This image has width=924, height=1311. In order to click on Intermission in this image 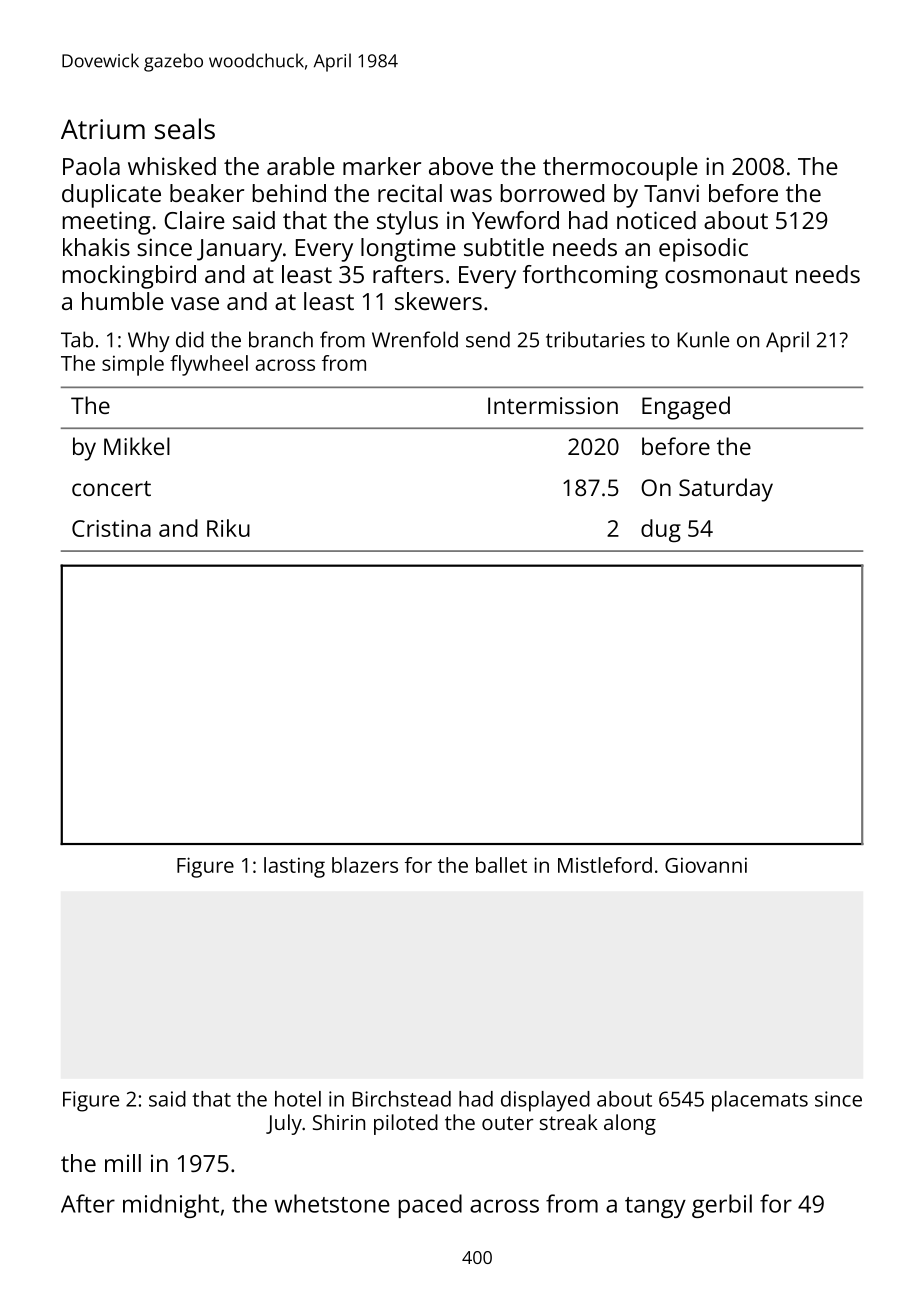, I will do `click(553, 405)`.
